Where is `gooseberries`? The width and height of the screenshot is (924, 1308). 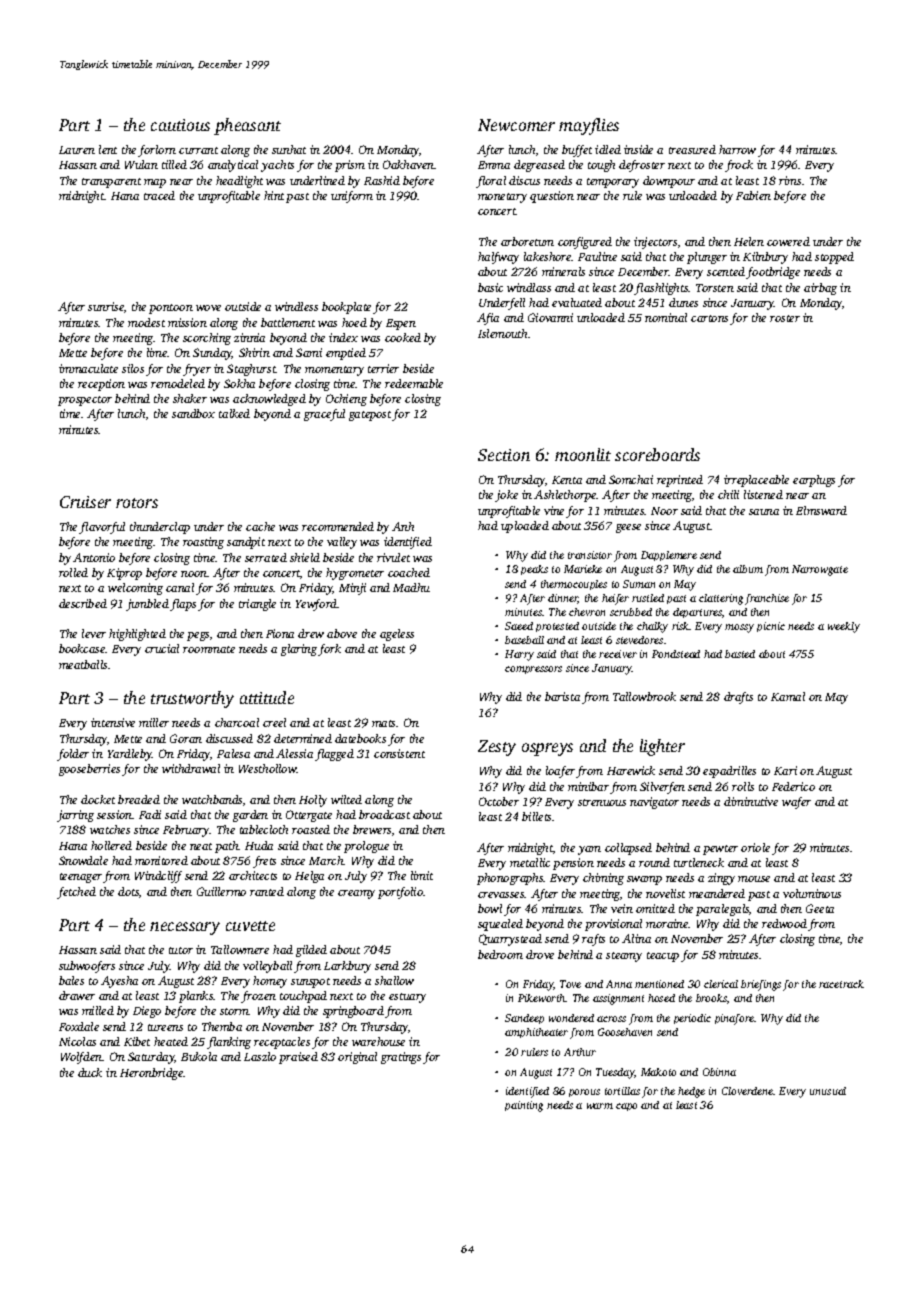
gooseberries is located at coordinates (89, 770).
